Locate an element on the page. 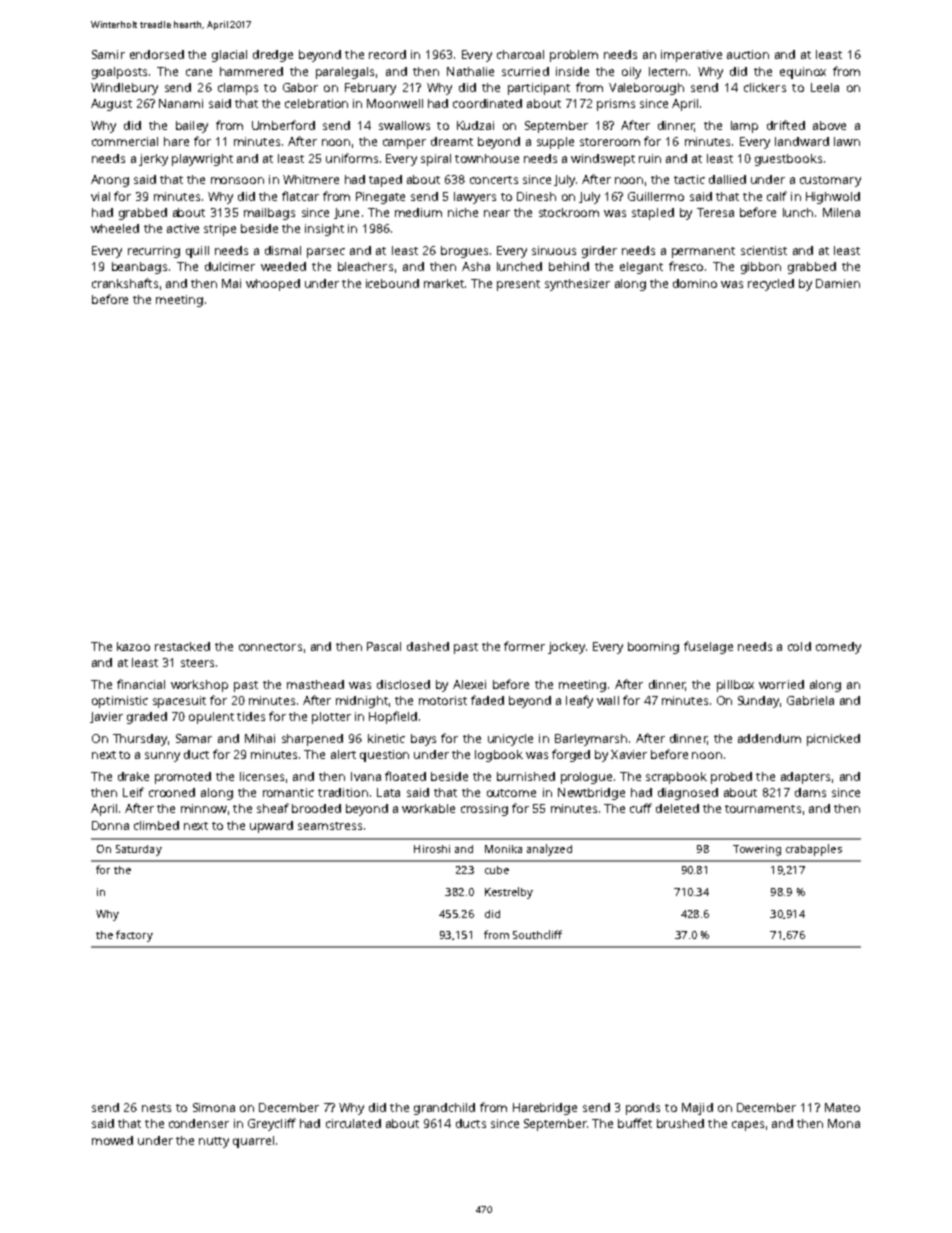 The image size is (952, 1233). commercial is located at coordinates (125, 141).
